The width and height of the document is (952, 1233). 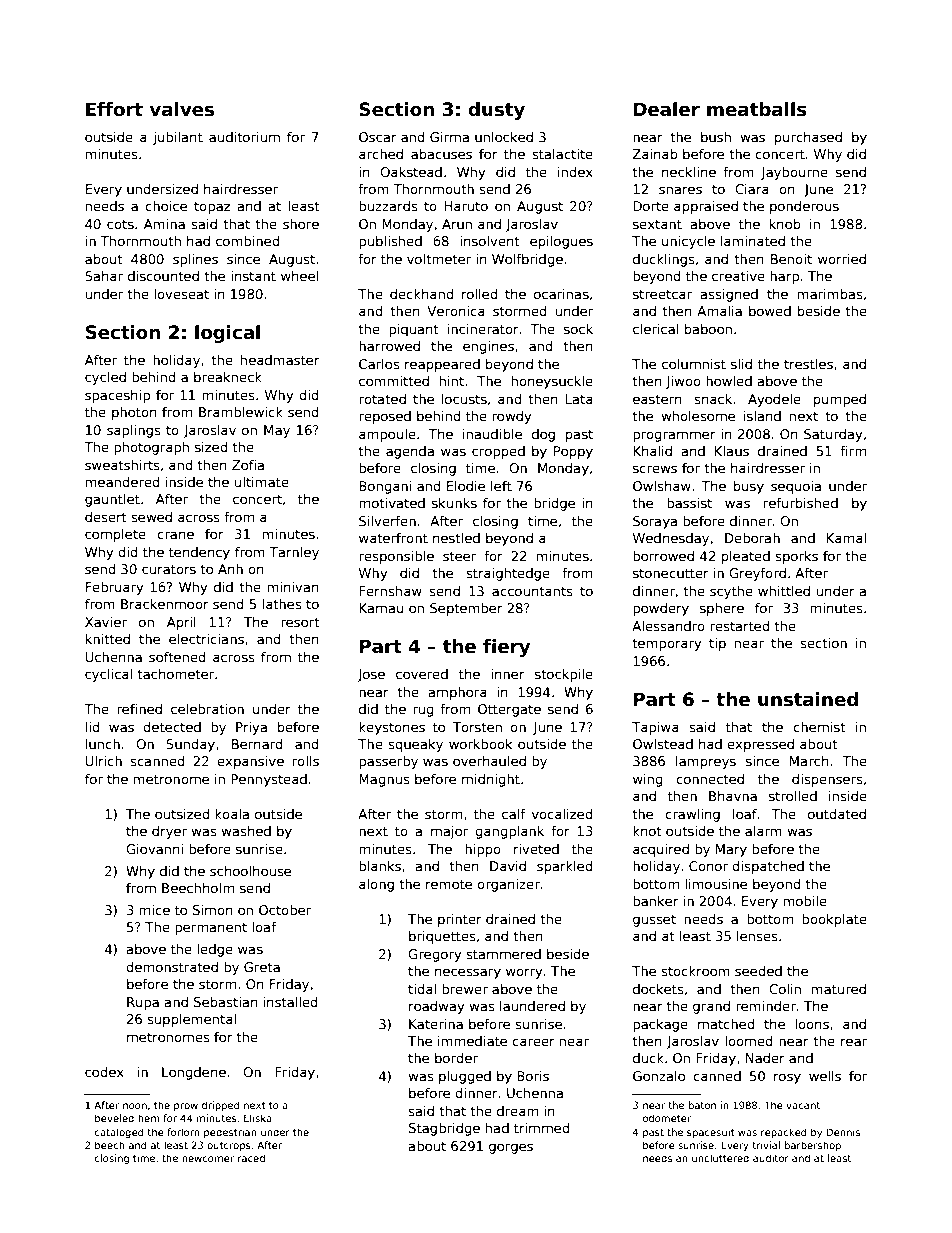 I want to click on Bhavna, so click(x=733, y=796).
